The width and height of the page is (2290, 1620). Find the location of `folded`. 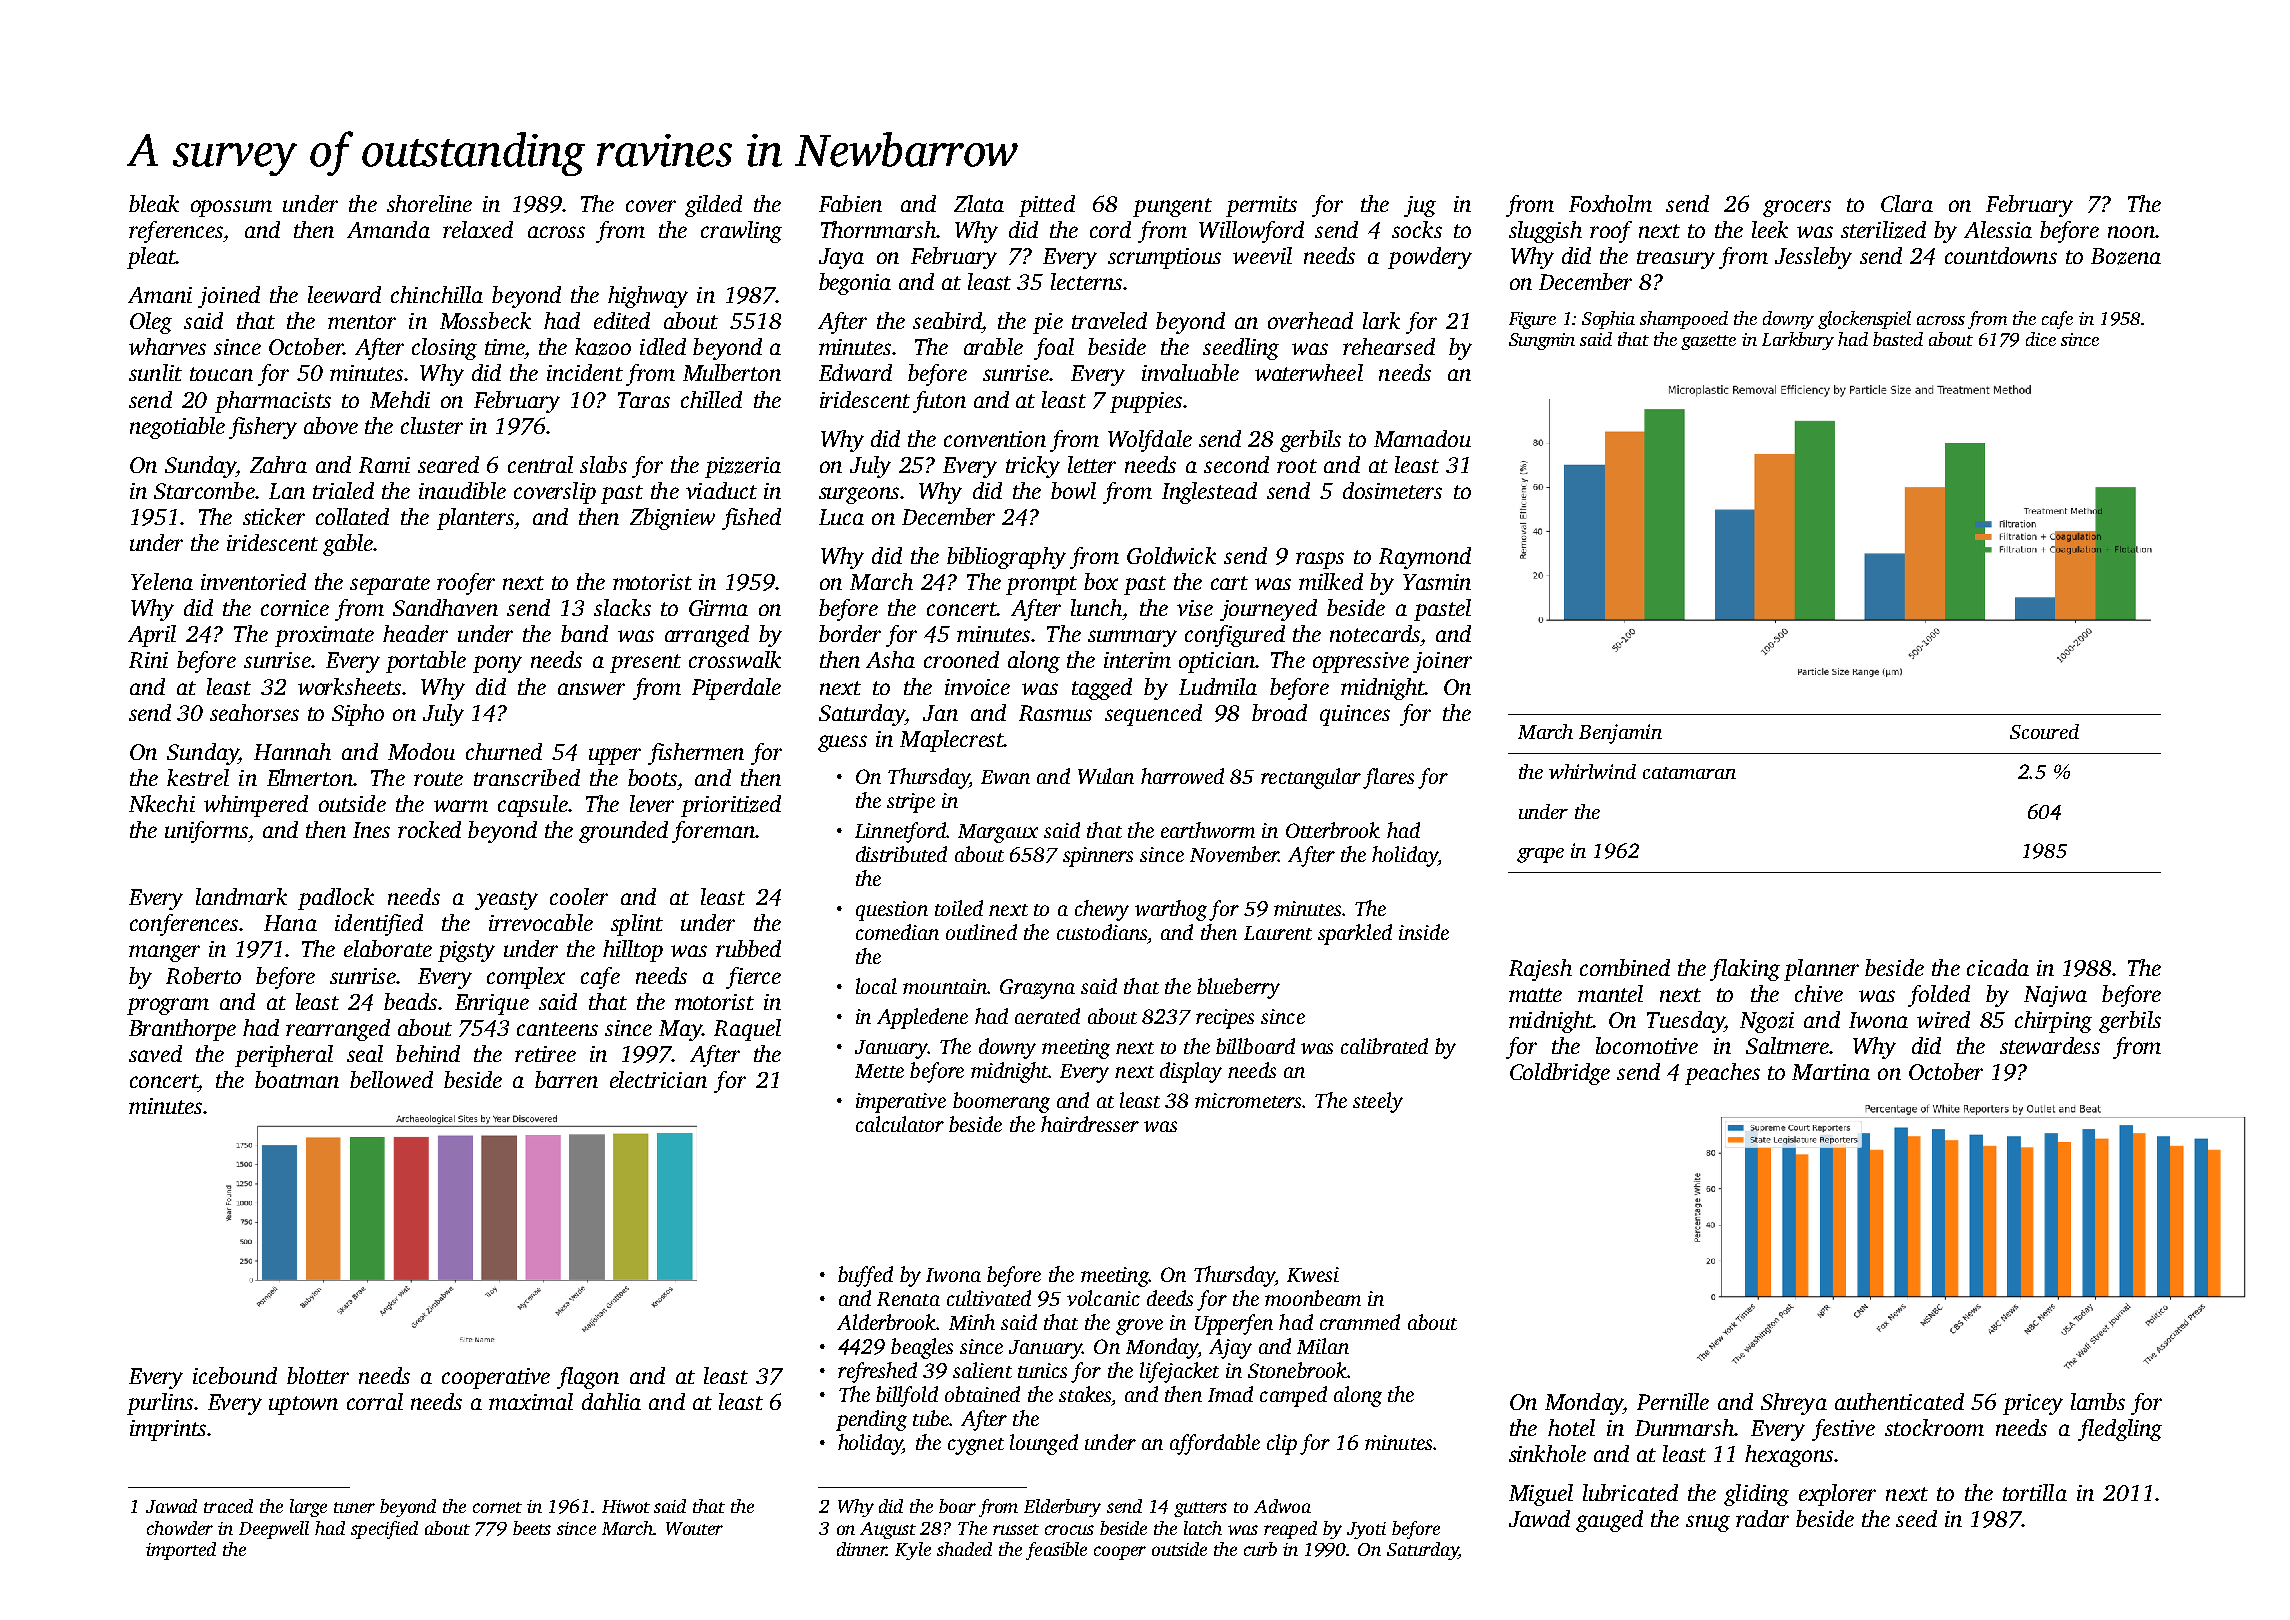

folded is located at coordinates (1939, 996).
